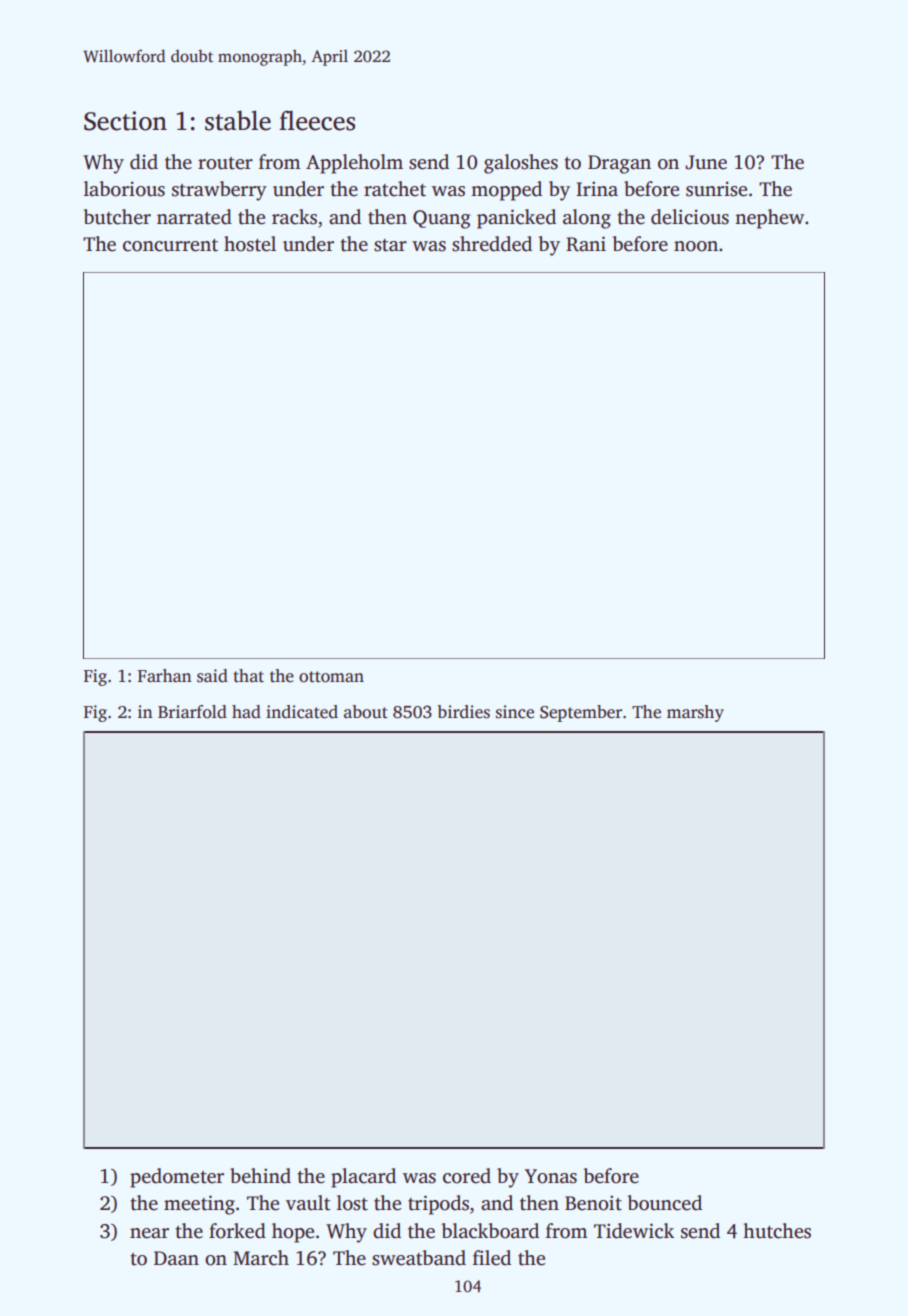 Image resolution: width=908 pixels, height=1316 pixels. I want to click on concurrent, so click(170, 245).
